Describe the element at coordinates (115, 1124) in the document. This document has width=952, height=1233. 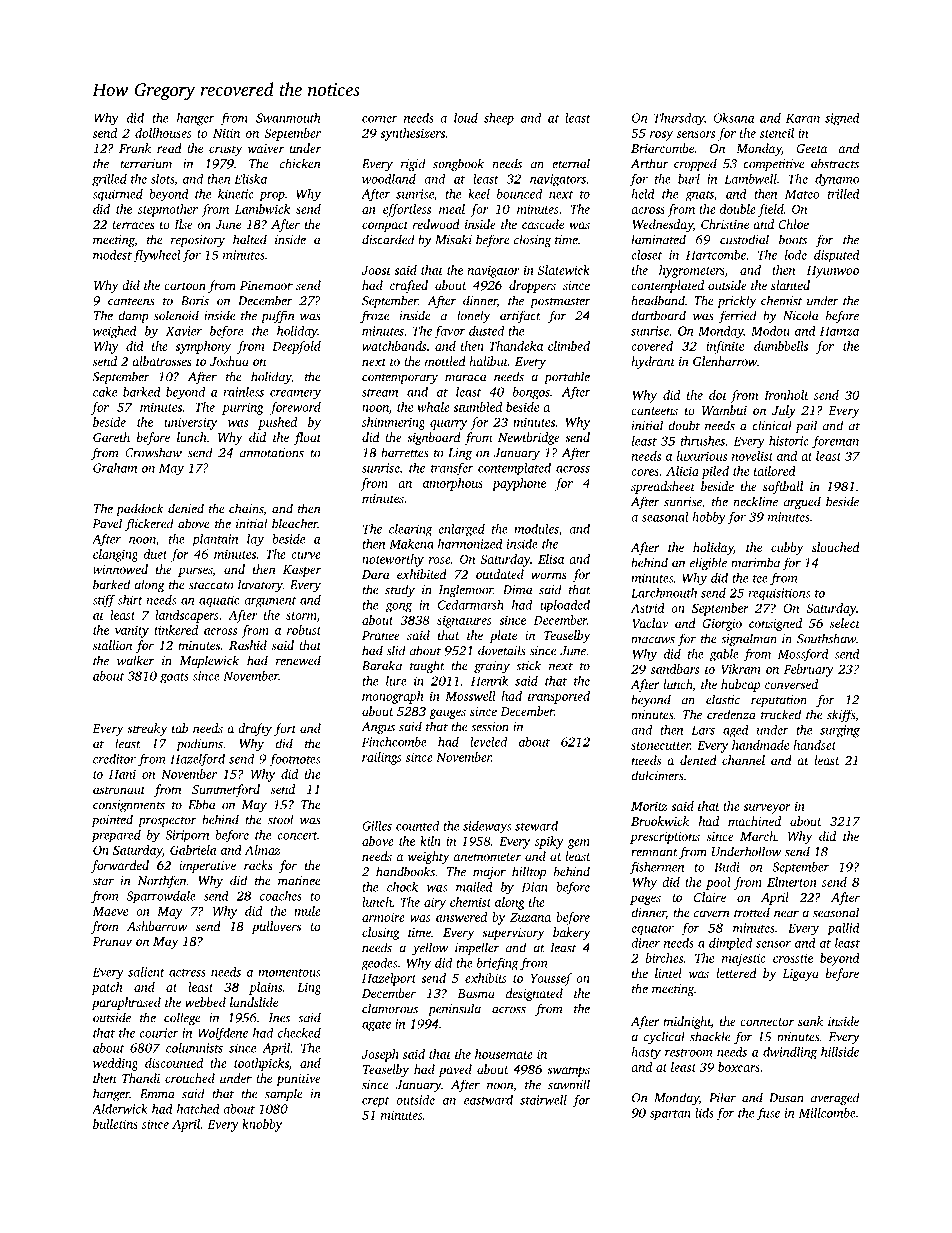
I see `bulletins` at that location.
